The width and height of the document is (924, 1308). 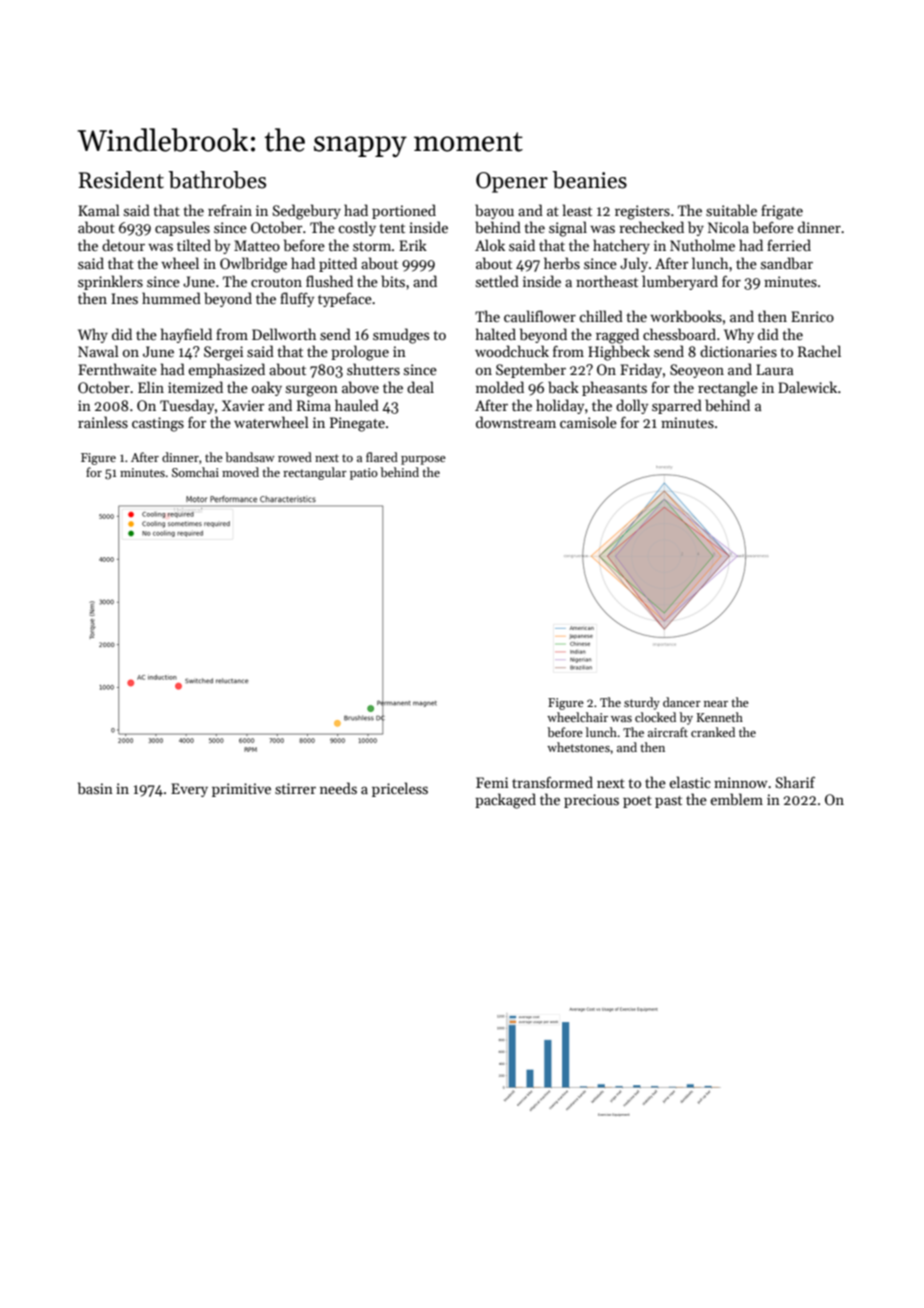 I want to click on poet, so click(x=637, y=802).
